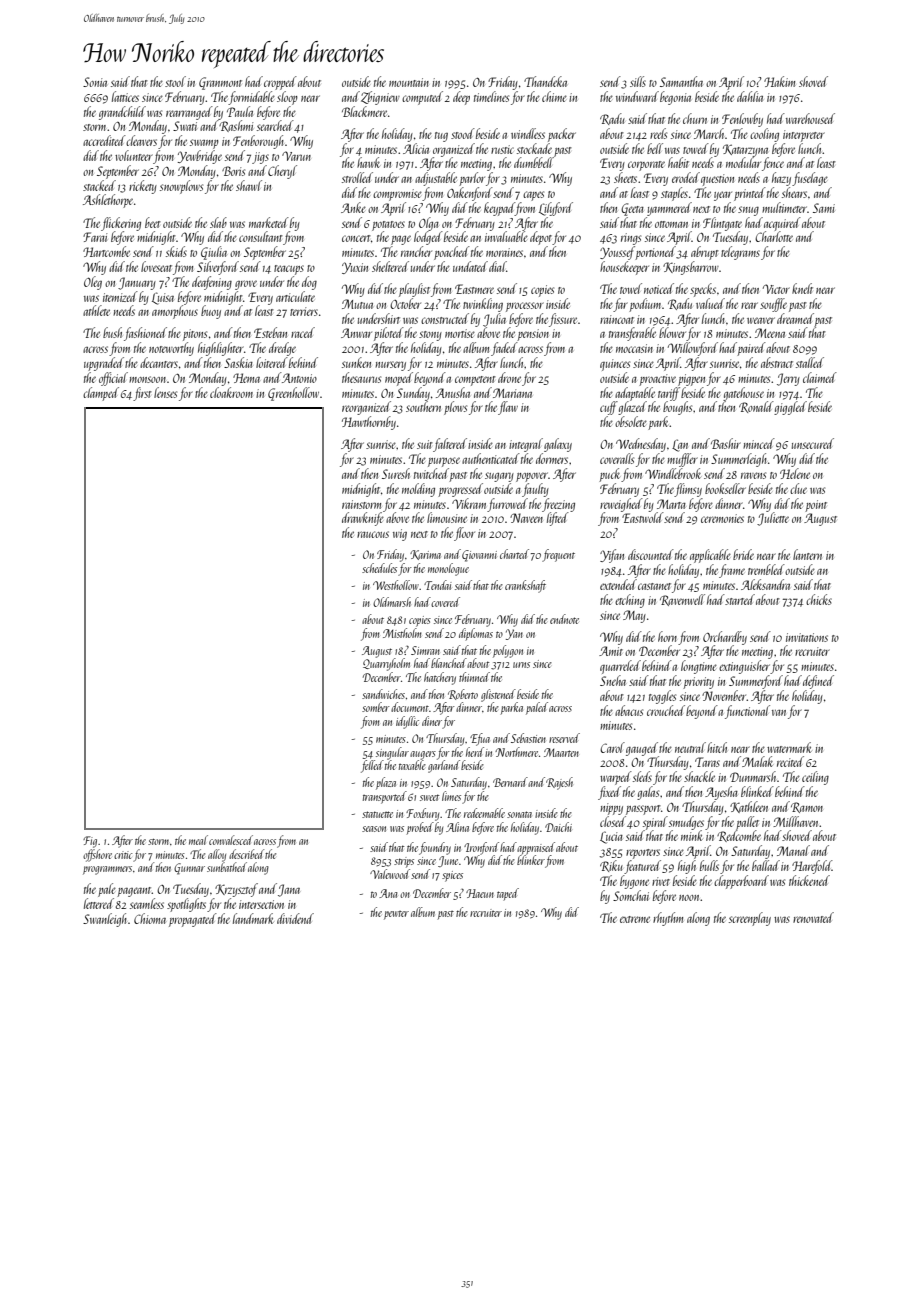 The height and width of the screenshot is (1308, 924). Describe the element at coordinates (564, 619) in the screenshot. I see `endnote` at that location.
